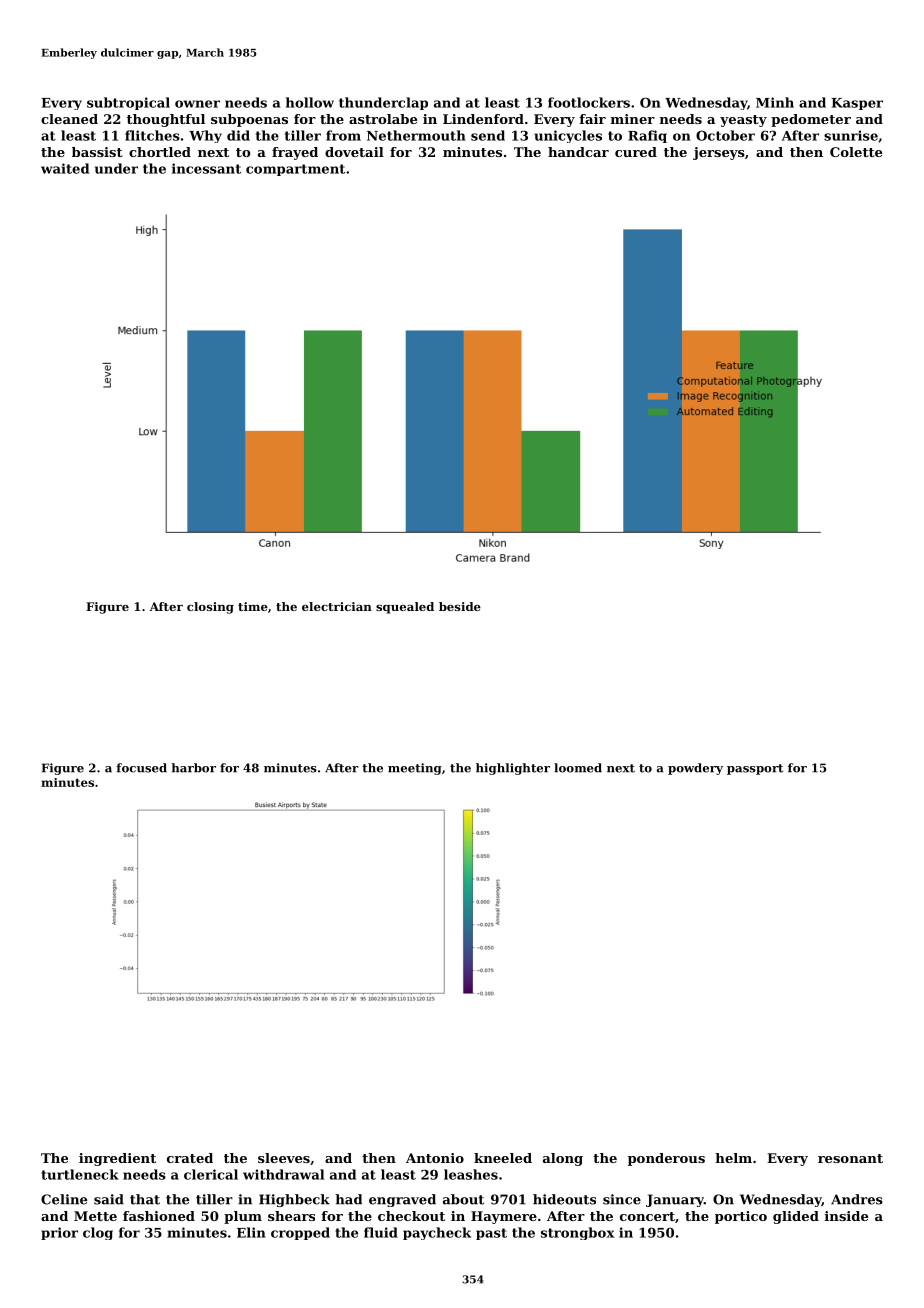  What do you see at coordinates (775, 102) in the screenshot?
I see `Minh` at bounding box center [775, 102].
